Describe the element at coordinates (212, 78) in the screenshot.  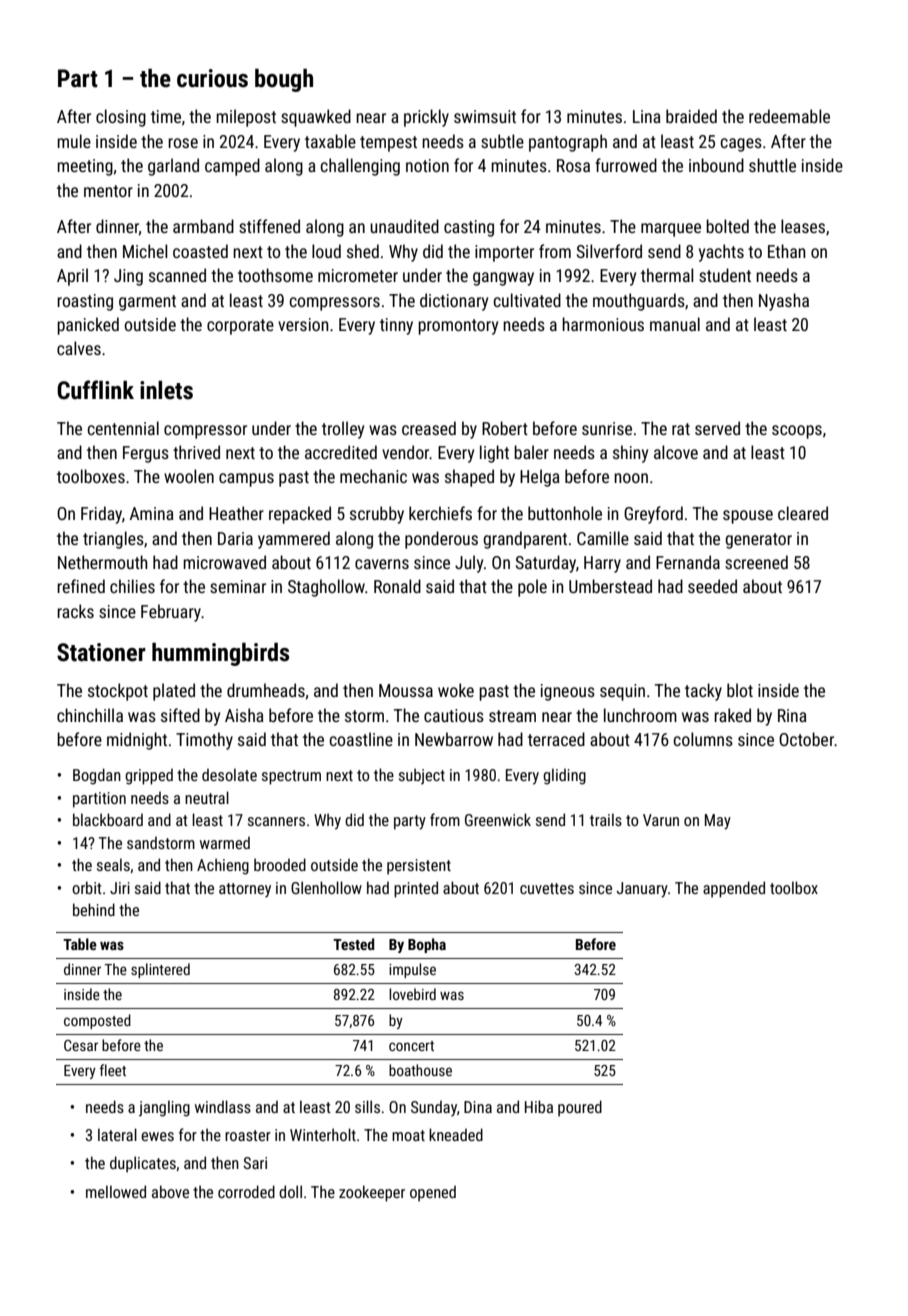
I see `curious` at that location.
